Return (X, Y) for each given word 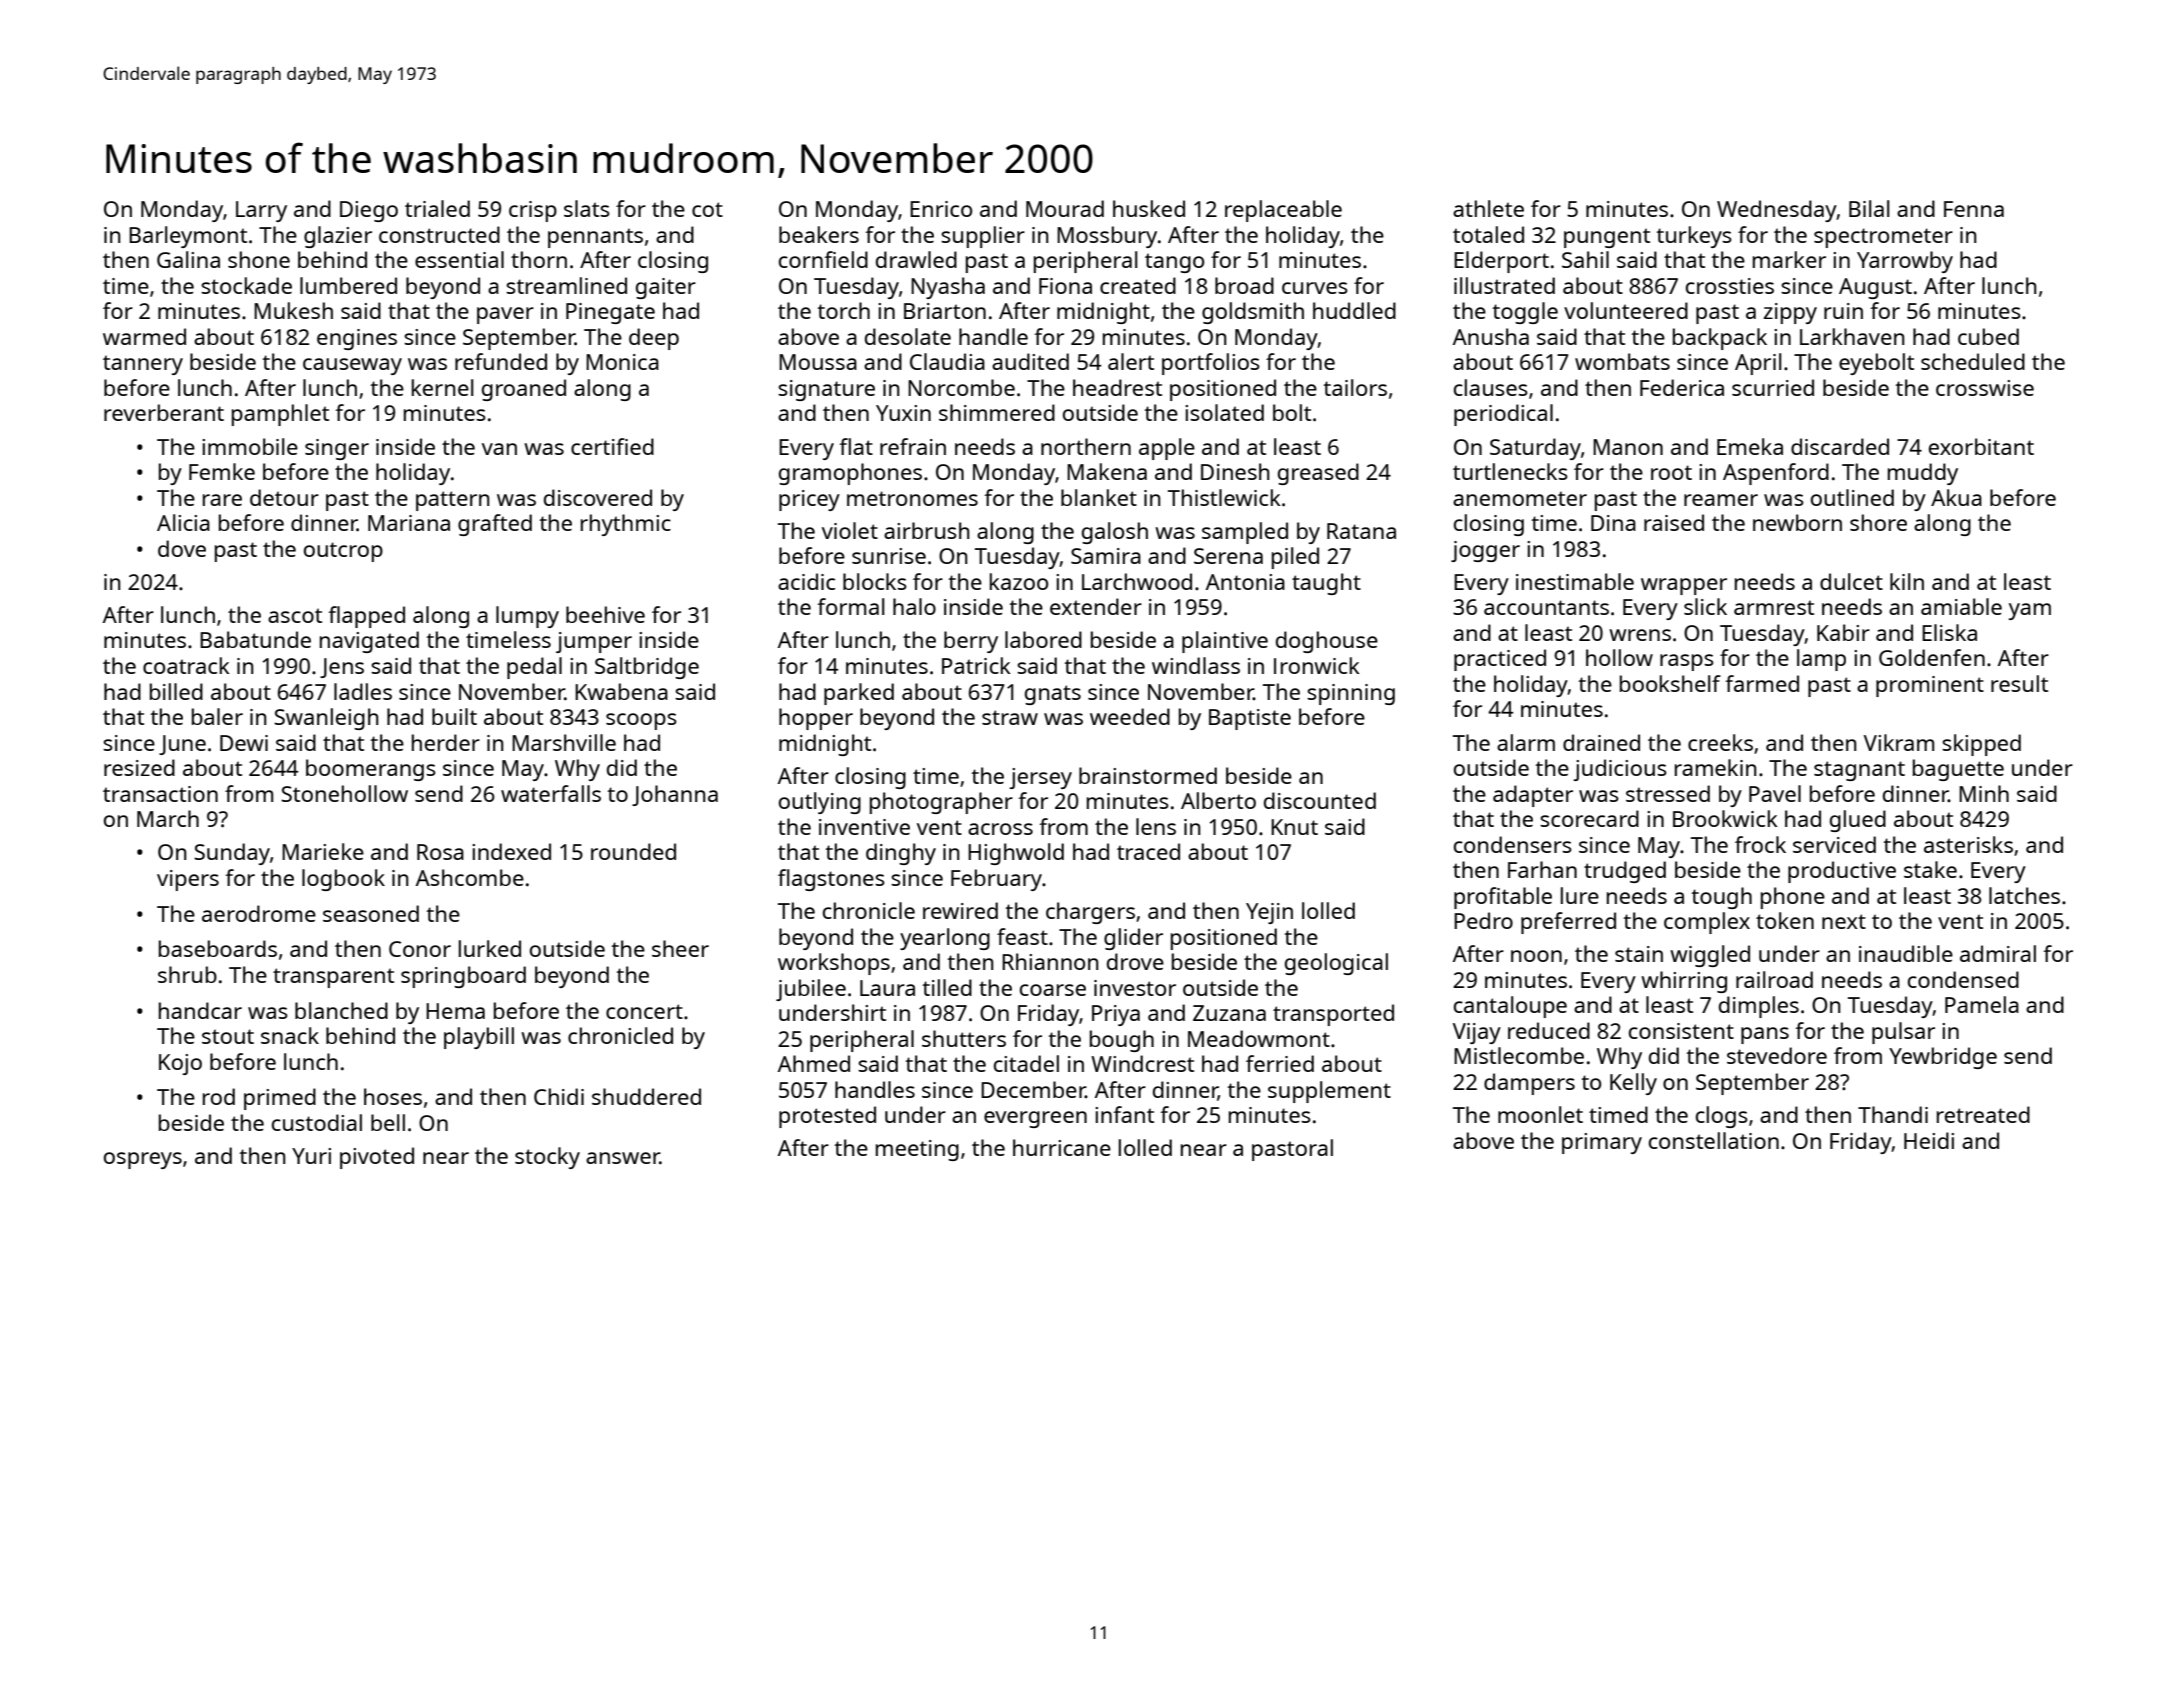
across (1000, 829)
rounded (633, 851)
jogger (1485, 551)
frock (1760, 844)
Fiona (1065, 286)
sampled (1245, 533)
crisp (533, 211)
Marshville (564, 742)
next (1844, 921)
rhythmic (626, 525)
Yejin (1269, 913)
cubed (1988, 336)
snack (290, 1035)
